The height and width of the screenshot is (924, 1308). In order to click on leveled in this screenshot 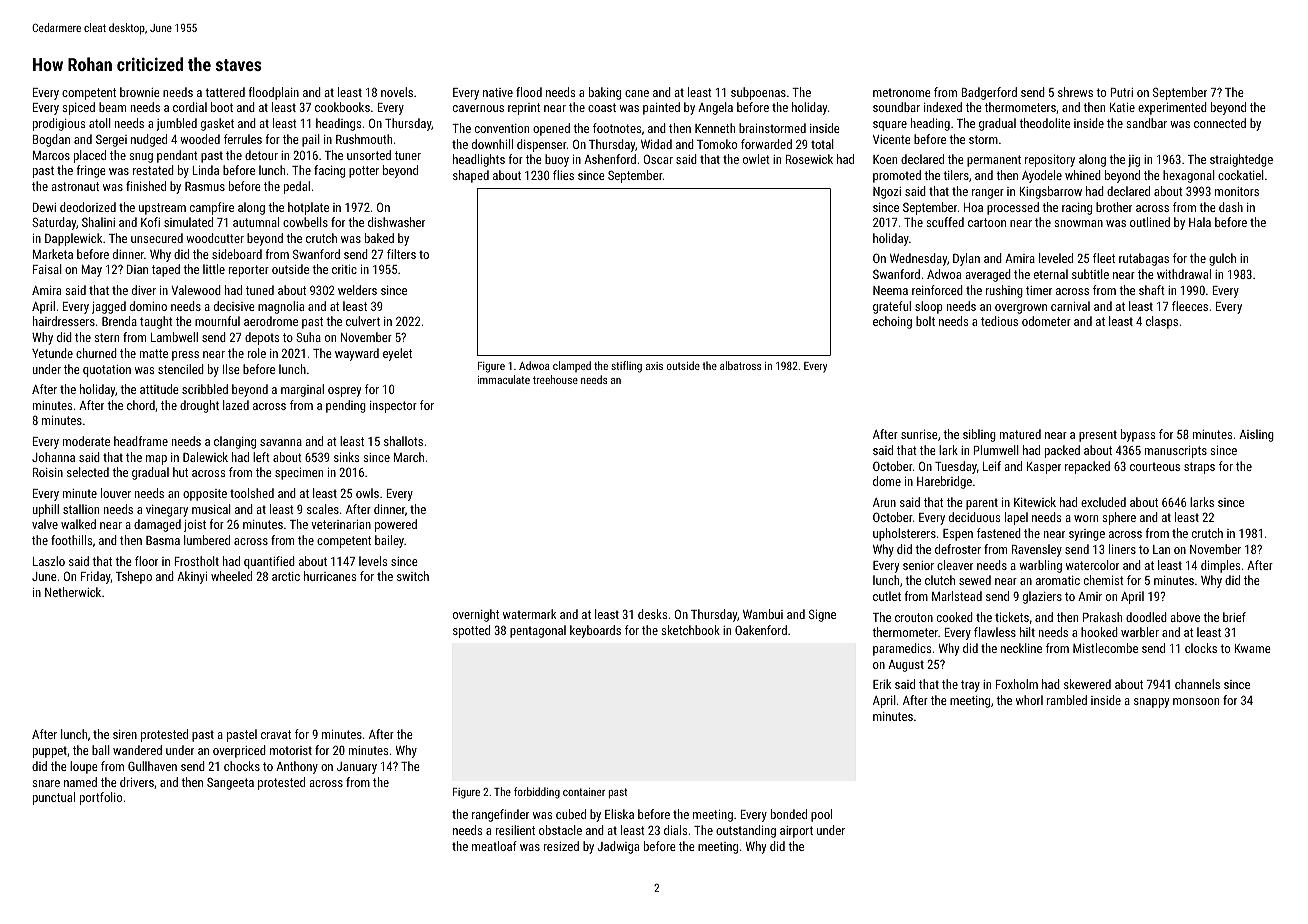, I will do `click(1056, 258)`.
